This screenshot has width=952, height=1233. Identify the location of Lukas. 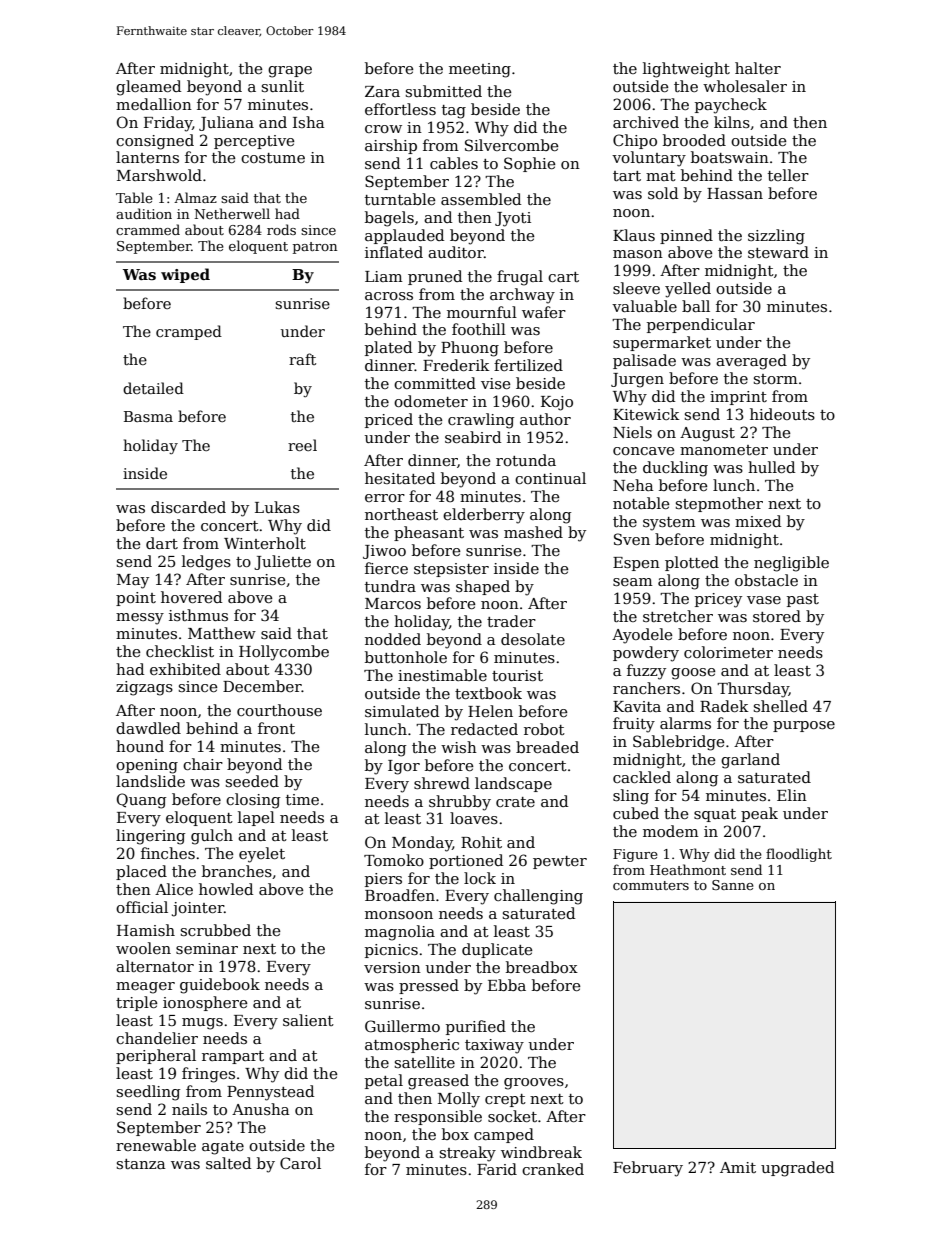
(277, 507).
